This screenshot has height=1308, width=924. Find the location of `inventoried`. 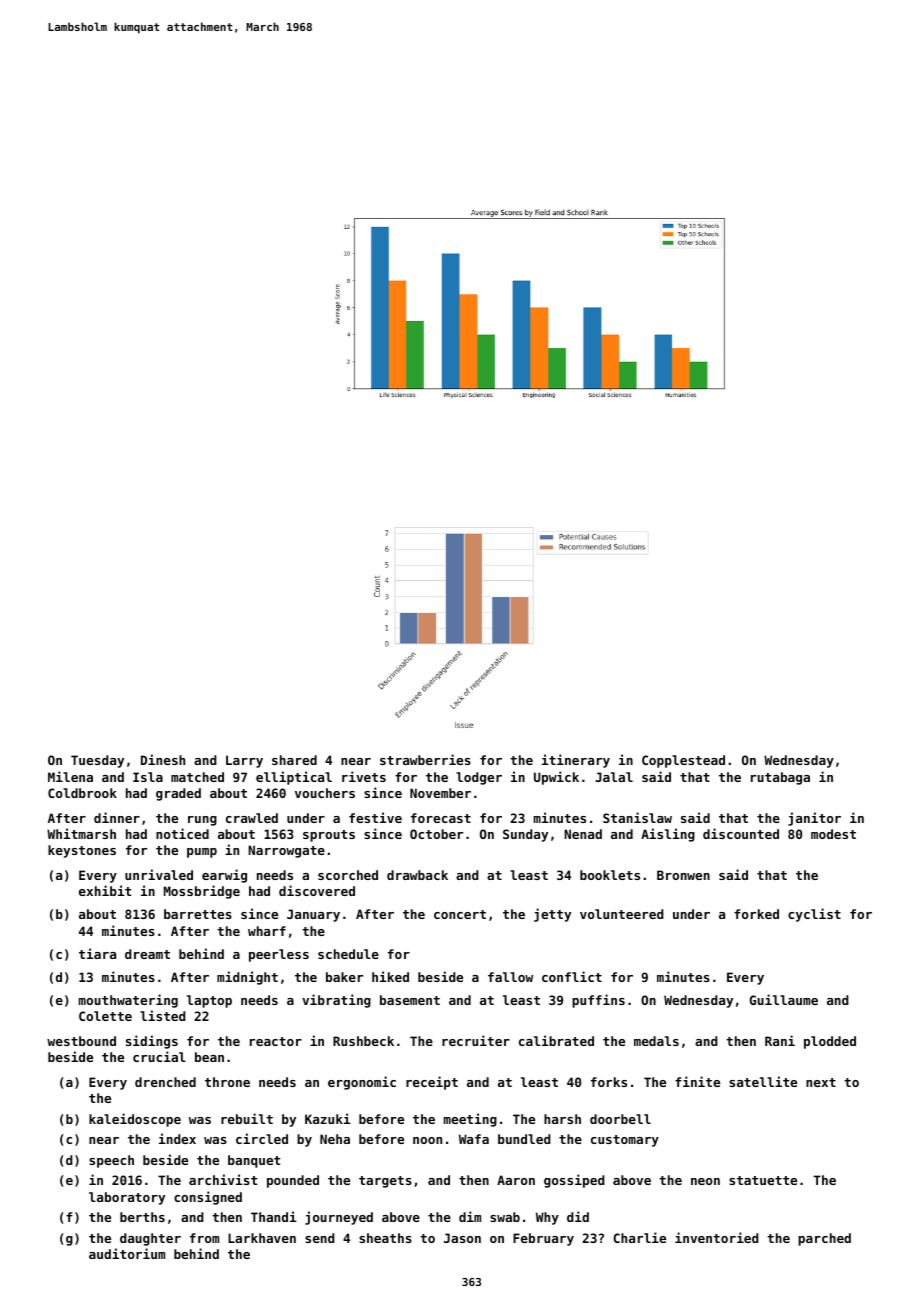

inventoried is located at coordinates (717, 1237).
